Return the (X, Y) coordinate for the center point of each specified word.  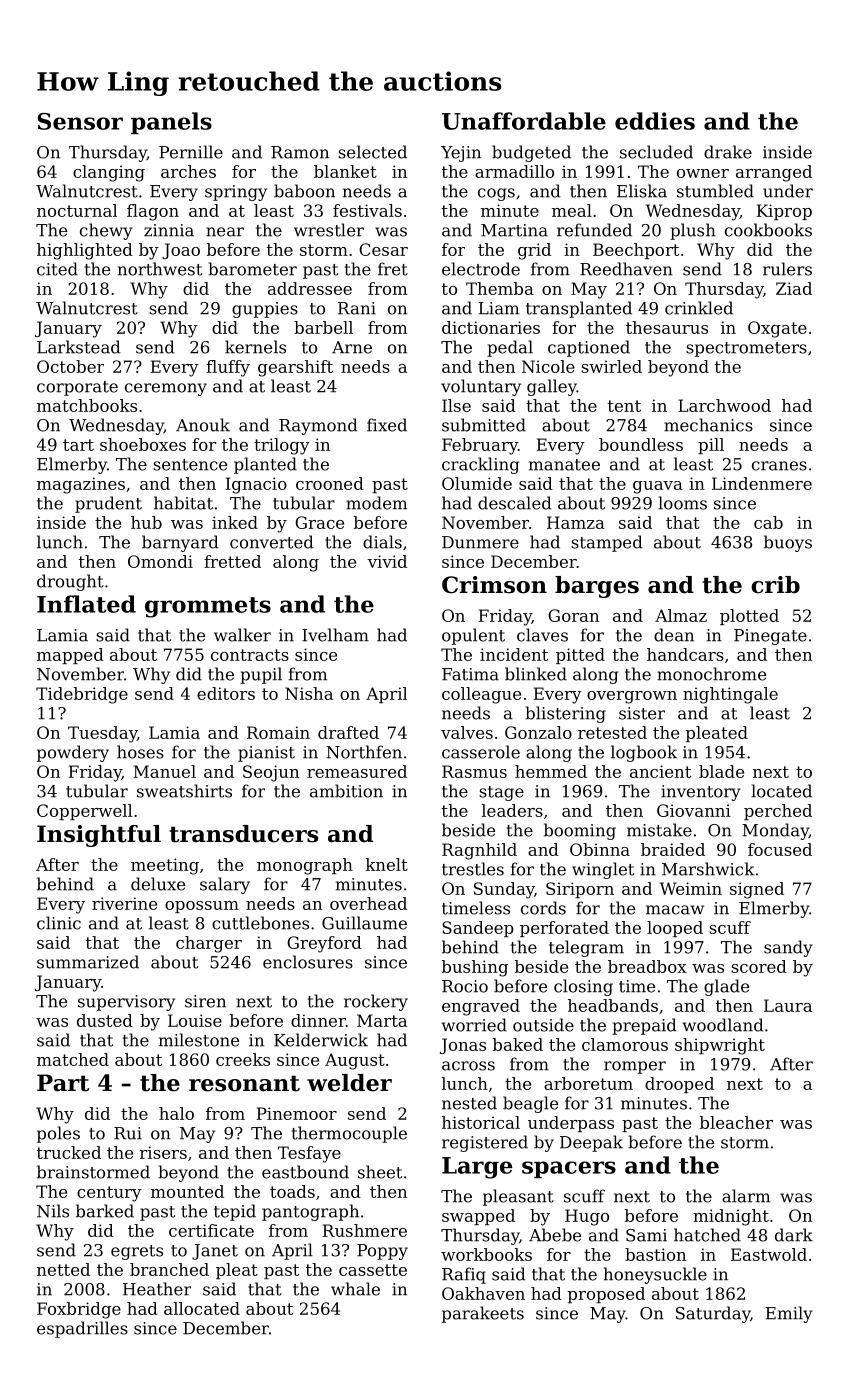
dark (794, 1235)
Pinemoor (297, 1113)
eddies (655, 121)
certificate (211, 1230)
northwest (160, 269)
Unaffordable (524, 121)
